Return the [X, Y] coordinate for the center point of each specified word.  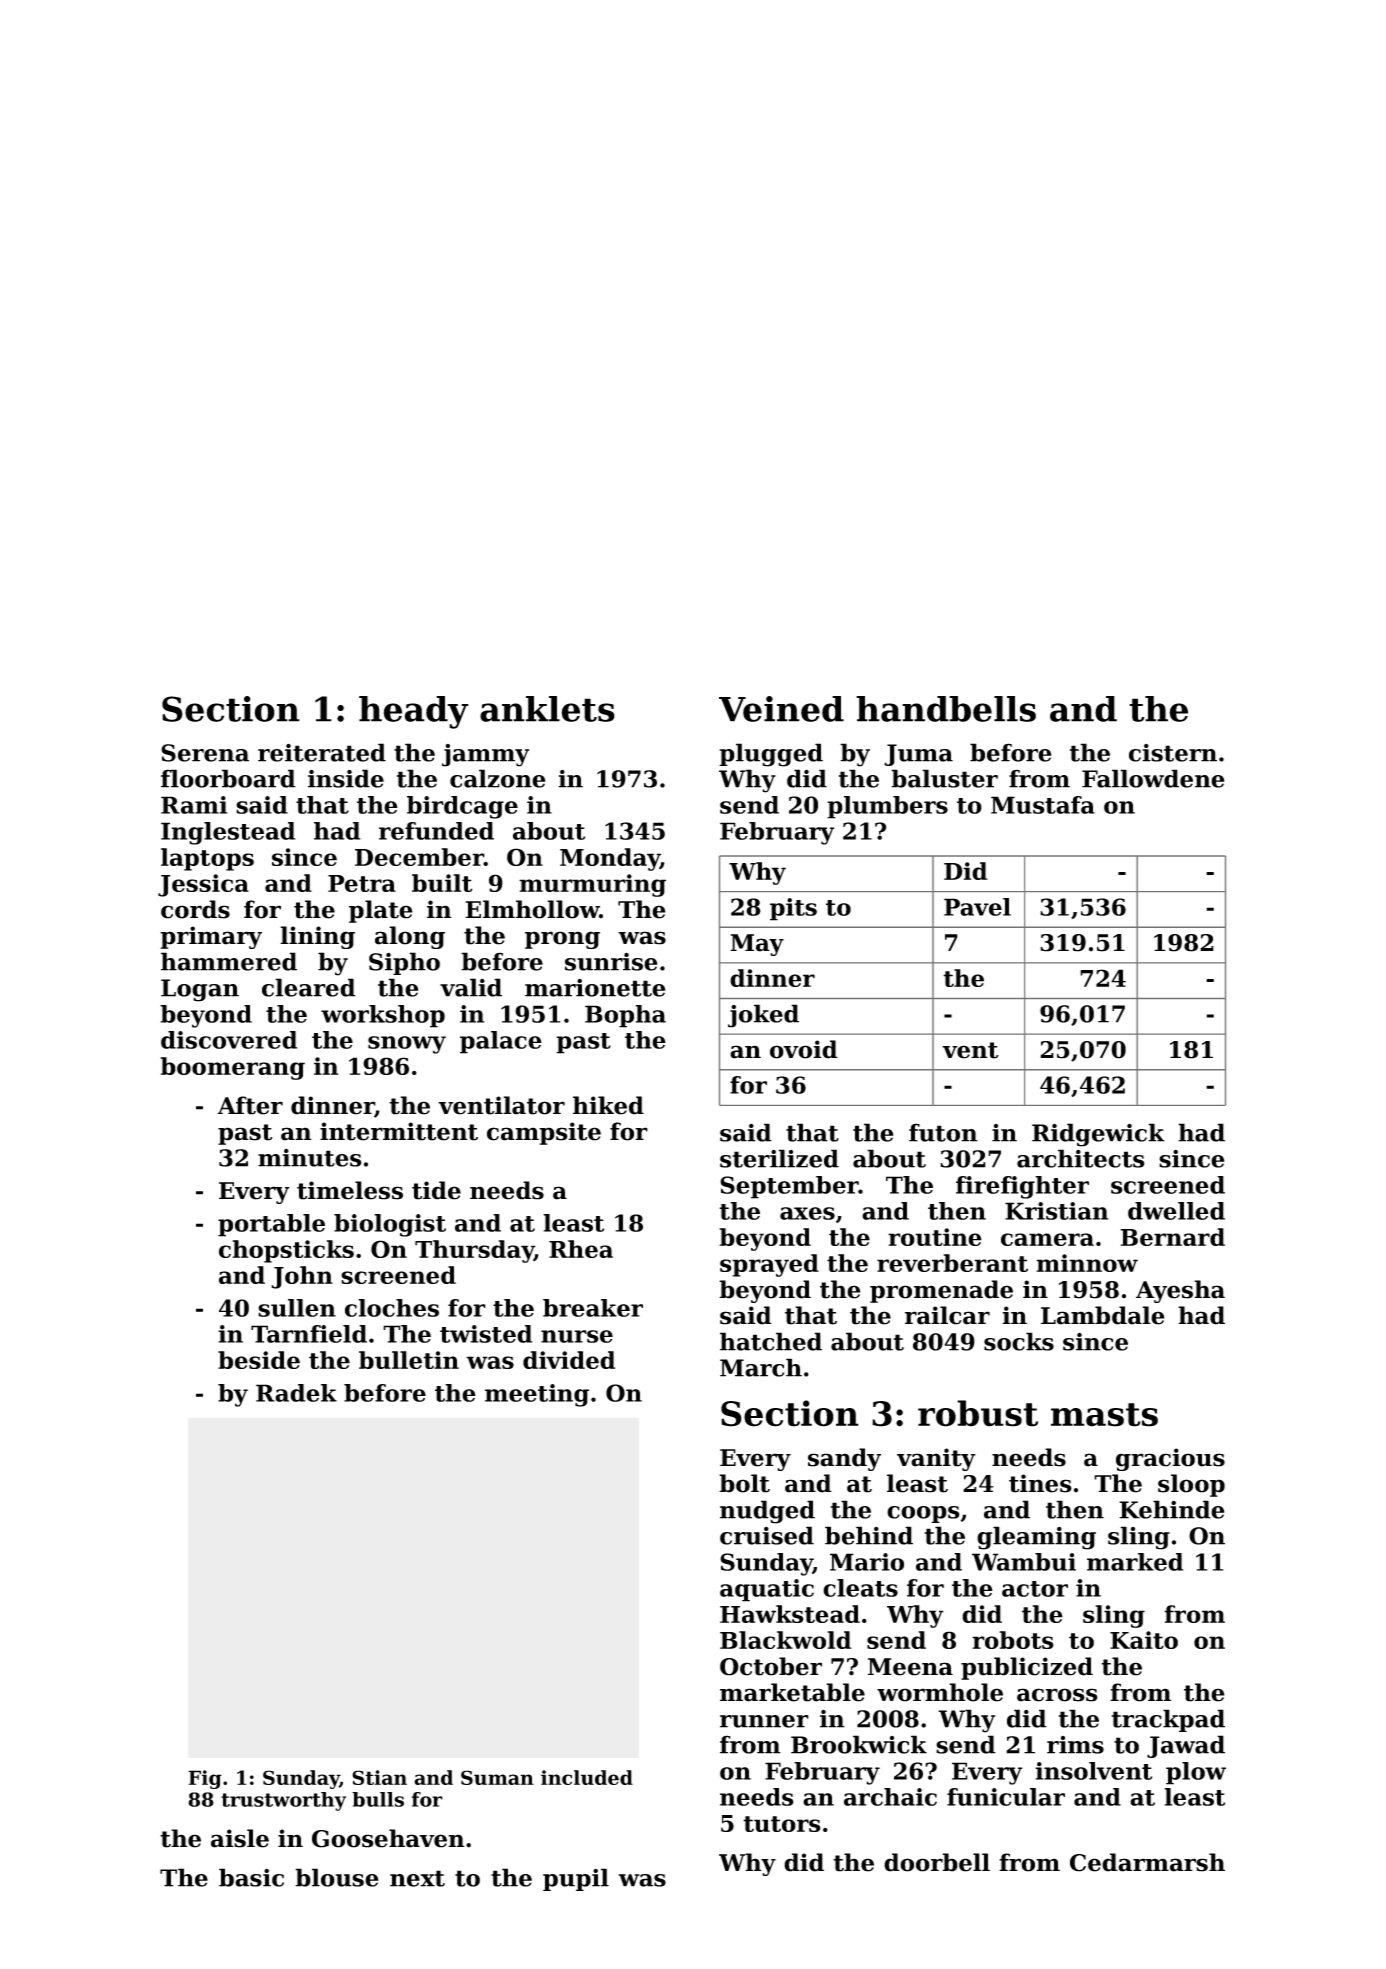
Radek [296, 1393]
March [761, 1367]
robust [978, 1413]
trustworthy [283, 1801]
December [419, 857]
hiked [608, 1105]
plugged [771, 755]
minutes [310, 1158]
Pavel [977, 907]
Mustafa [1043, 805]
